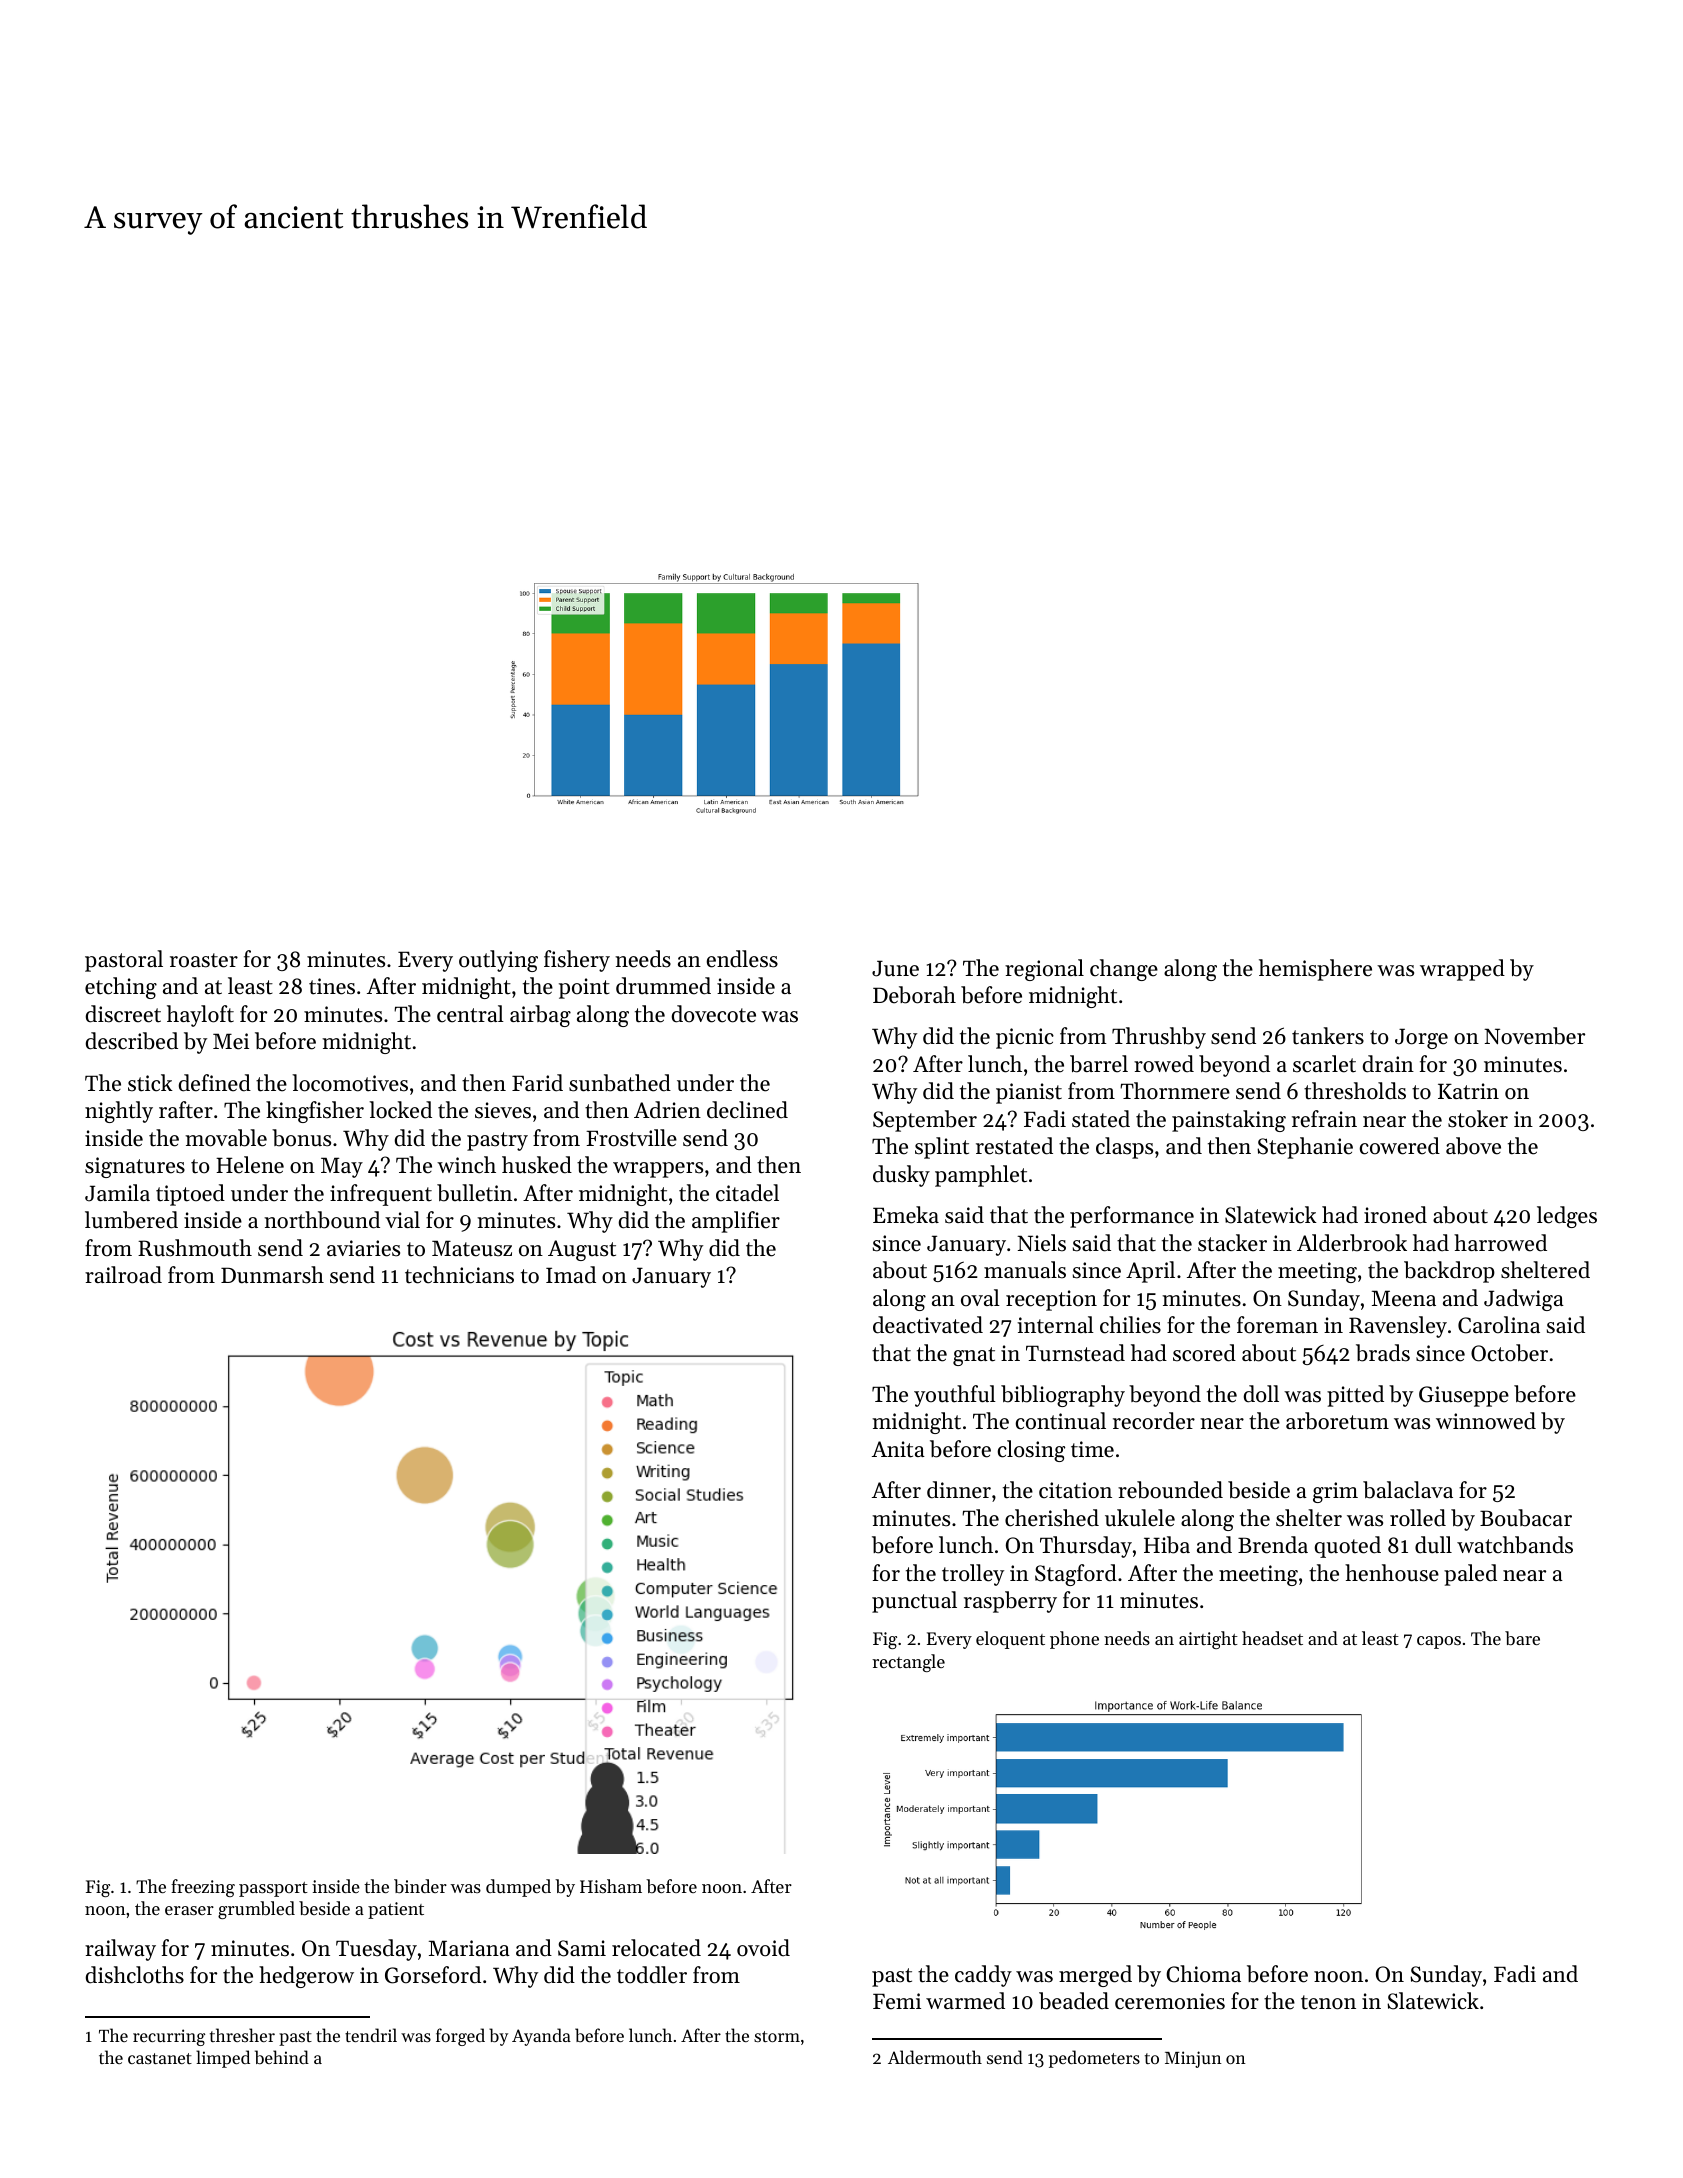  Describe the element at coordinates (466, 1165) in the page. I see `winch` at that location.
